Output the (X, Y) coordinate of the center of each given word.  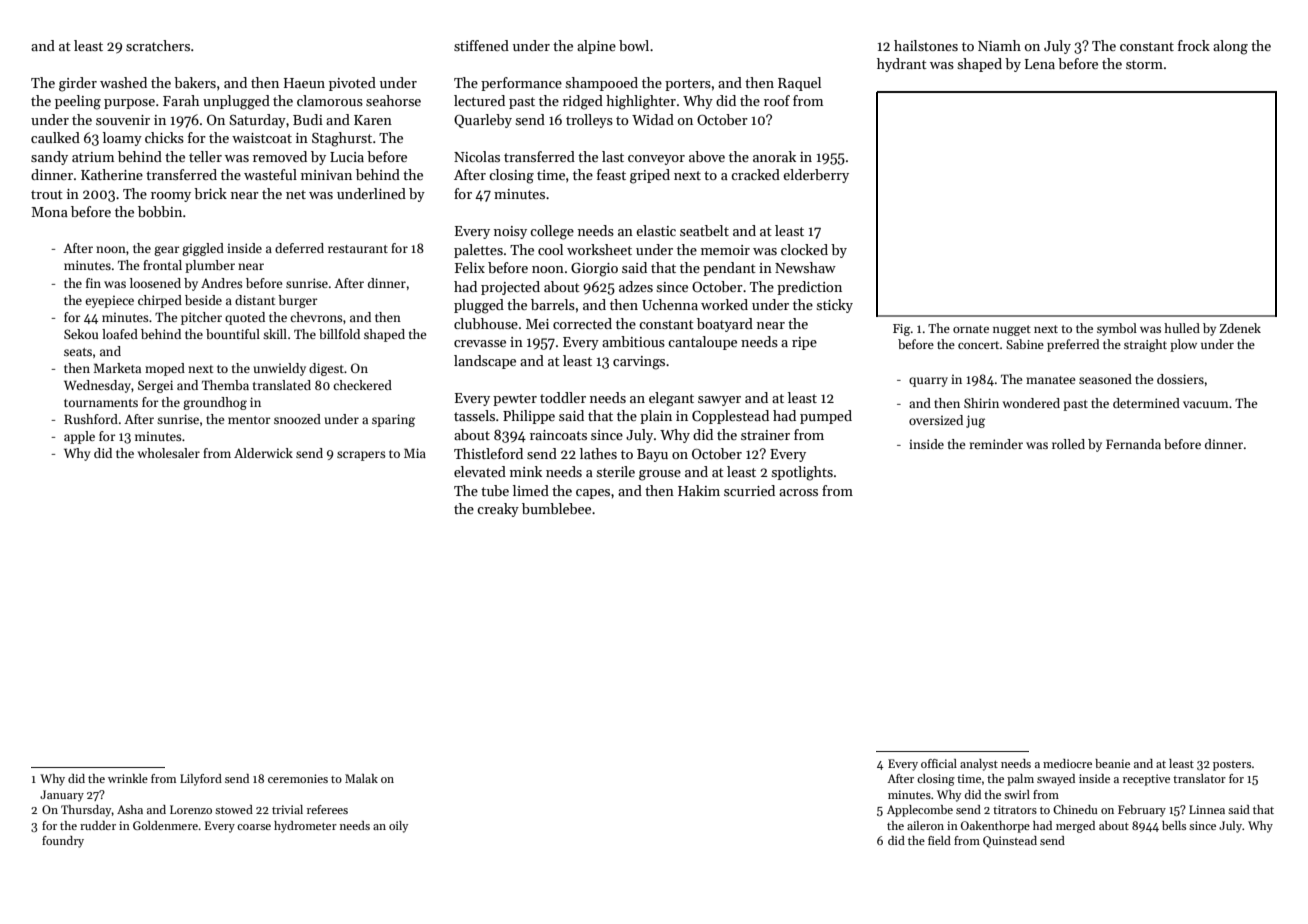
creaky (498, 510)
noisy (510, 232)
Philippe (529, 417)
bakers (195, 82)
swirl (1017, 794)
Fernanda (1133, 444)
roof (777, 100)
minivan (326, 175)
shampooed (601, 84)
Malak (361, 778)
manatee (1050, 380)
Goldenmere (165, 825)
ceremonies (298, 778)
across (798, 492)
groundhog (215, 403)
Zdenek (1240, 328)
